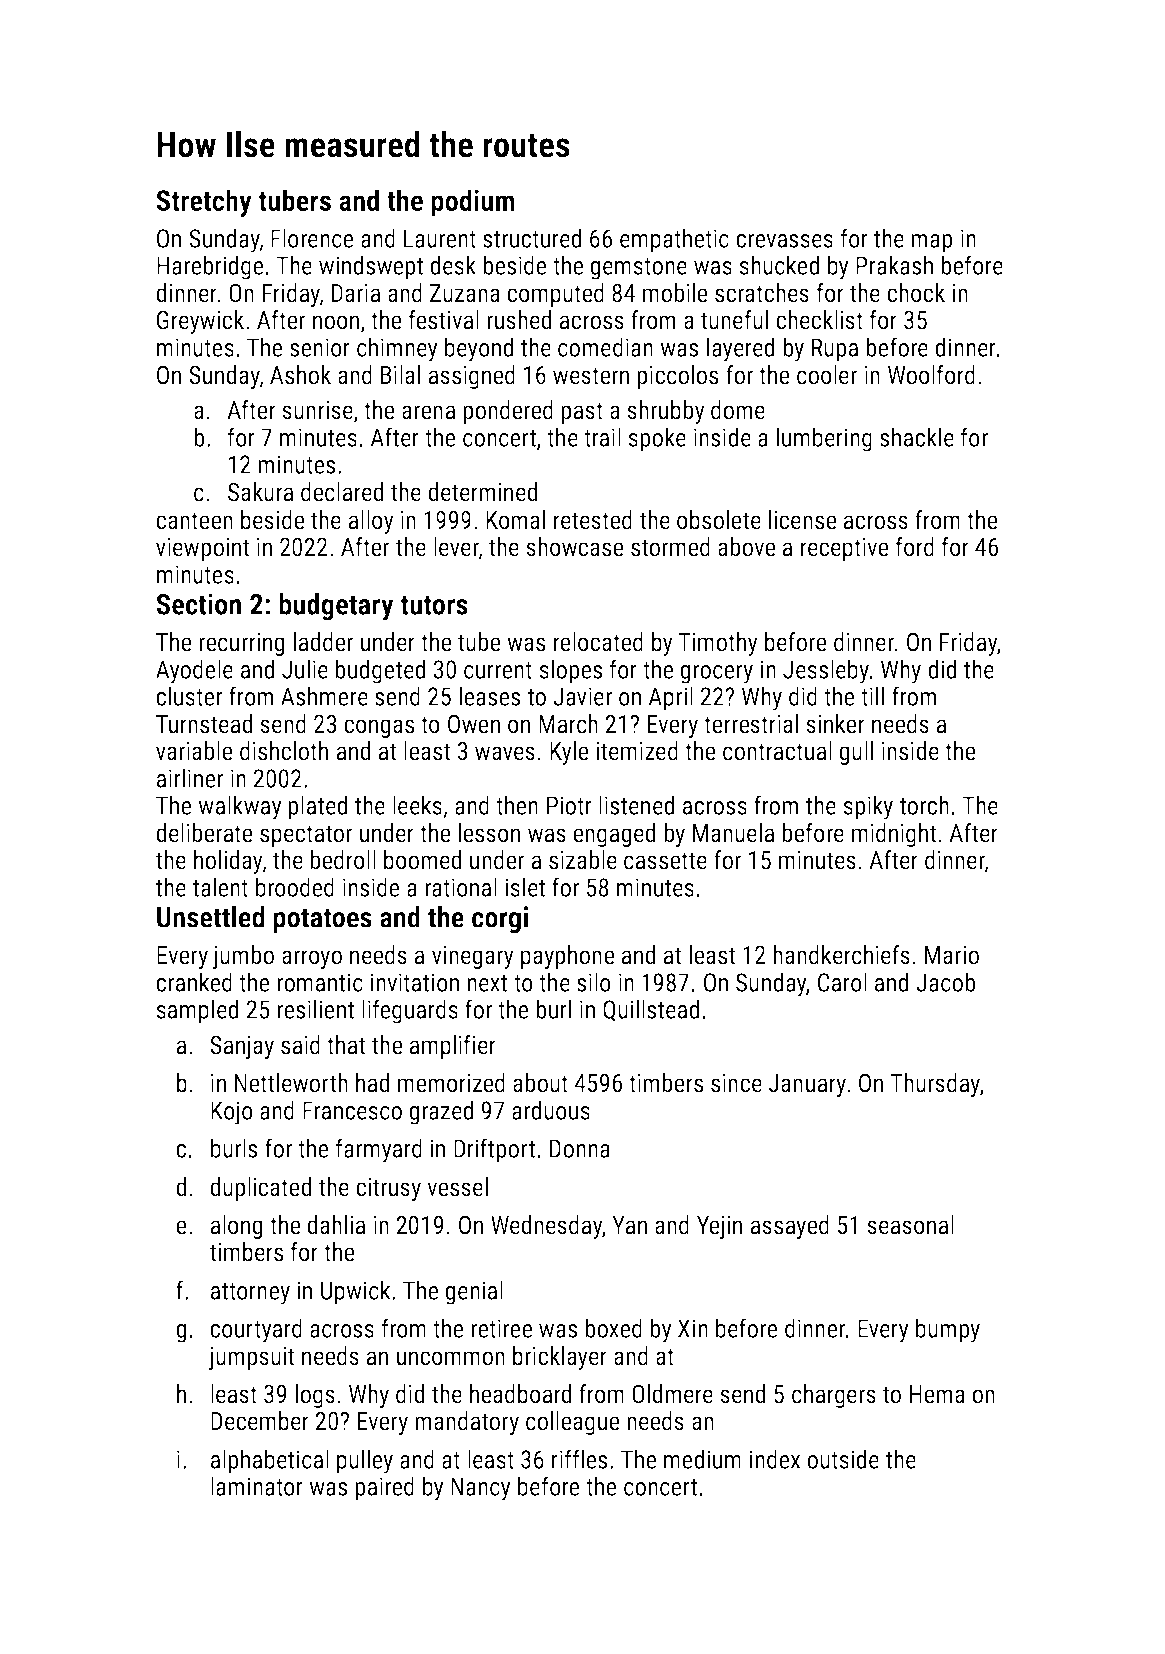 This screenshot has height=1654, width=1165. What do you see at coordinates (479, 349) in the screenshot?
I see `beyond` at bounding box center [479, 349].
